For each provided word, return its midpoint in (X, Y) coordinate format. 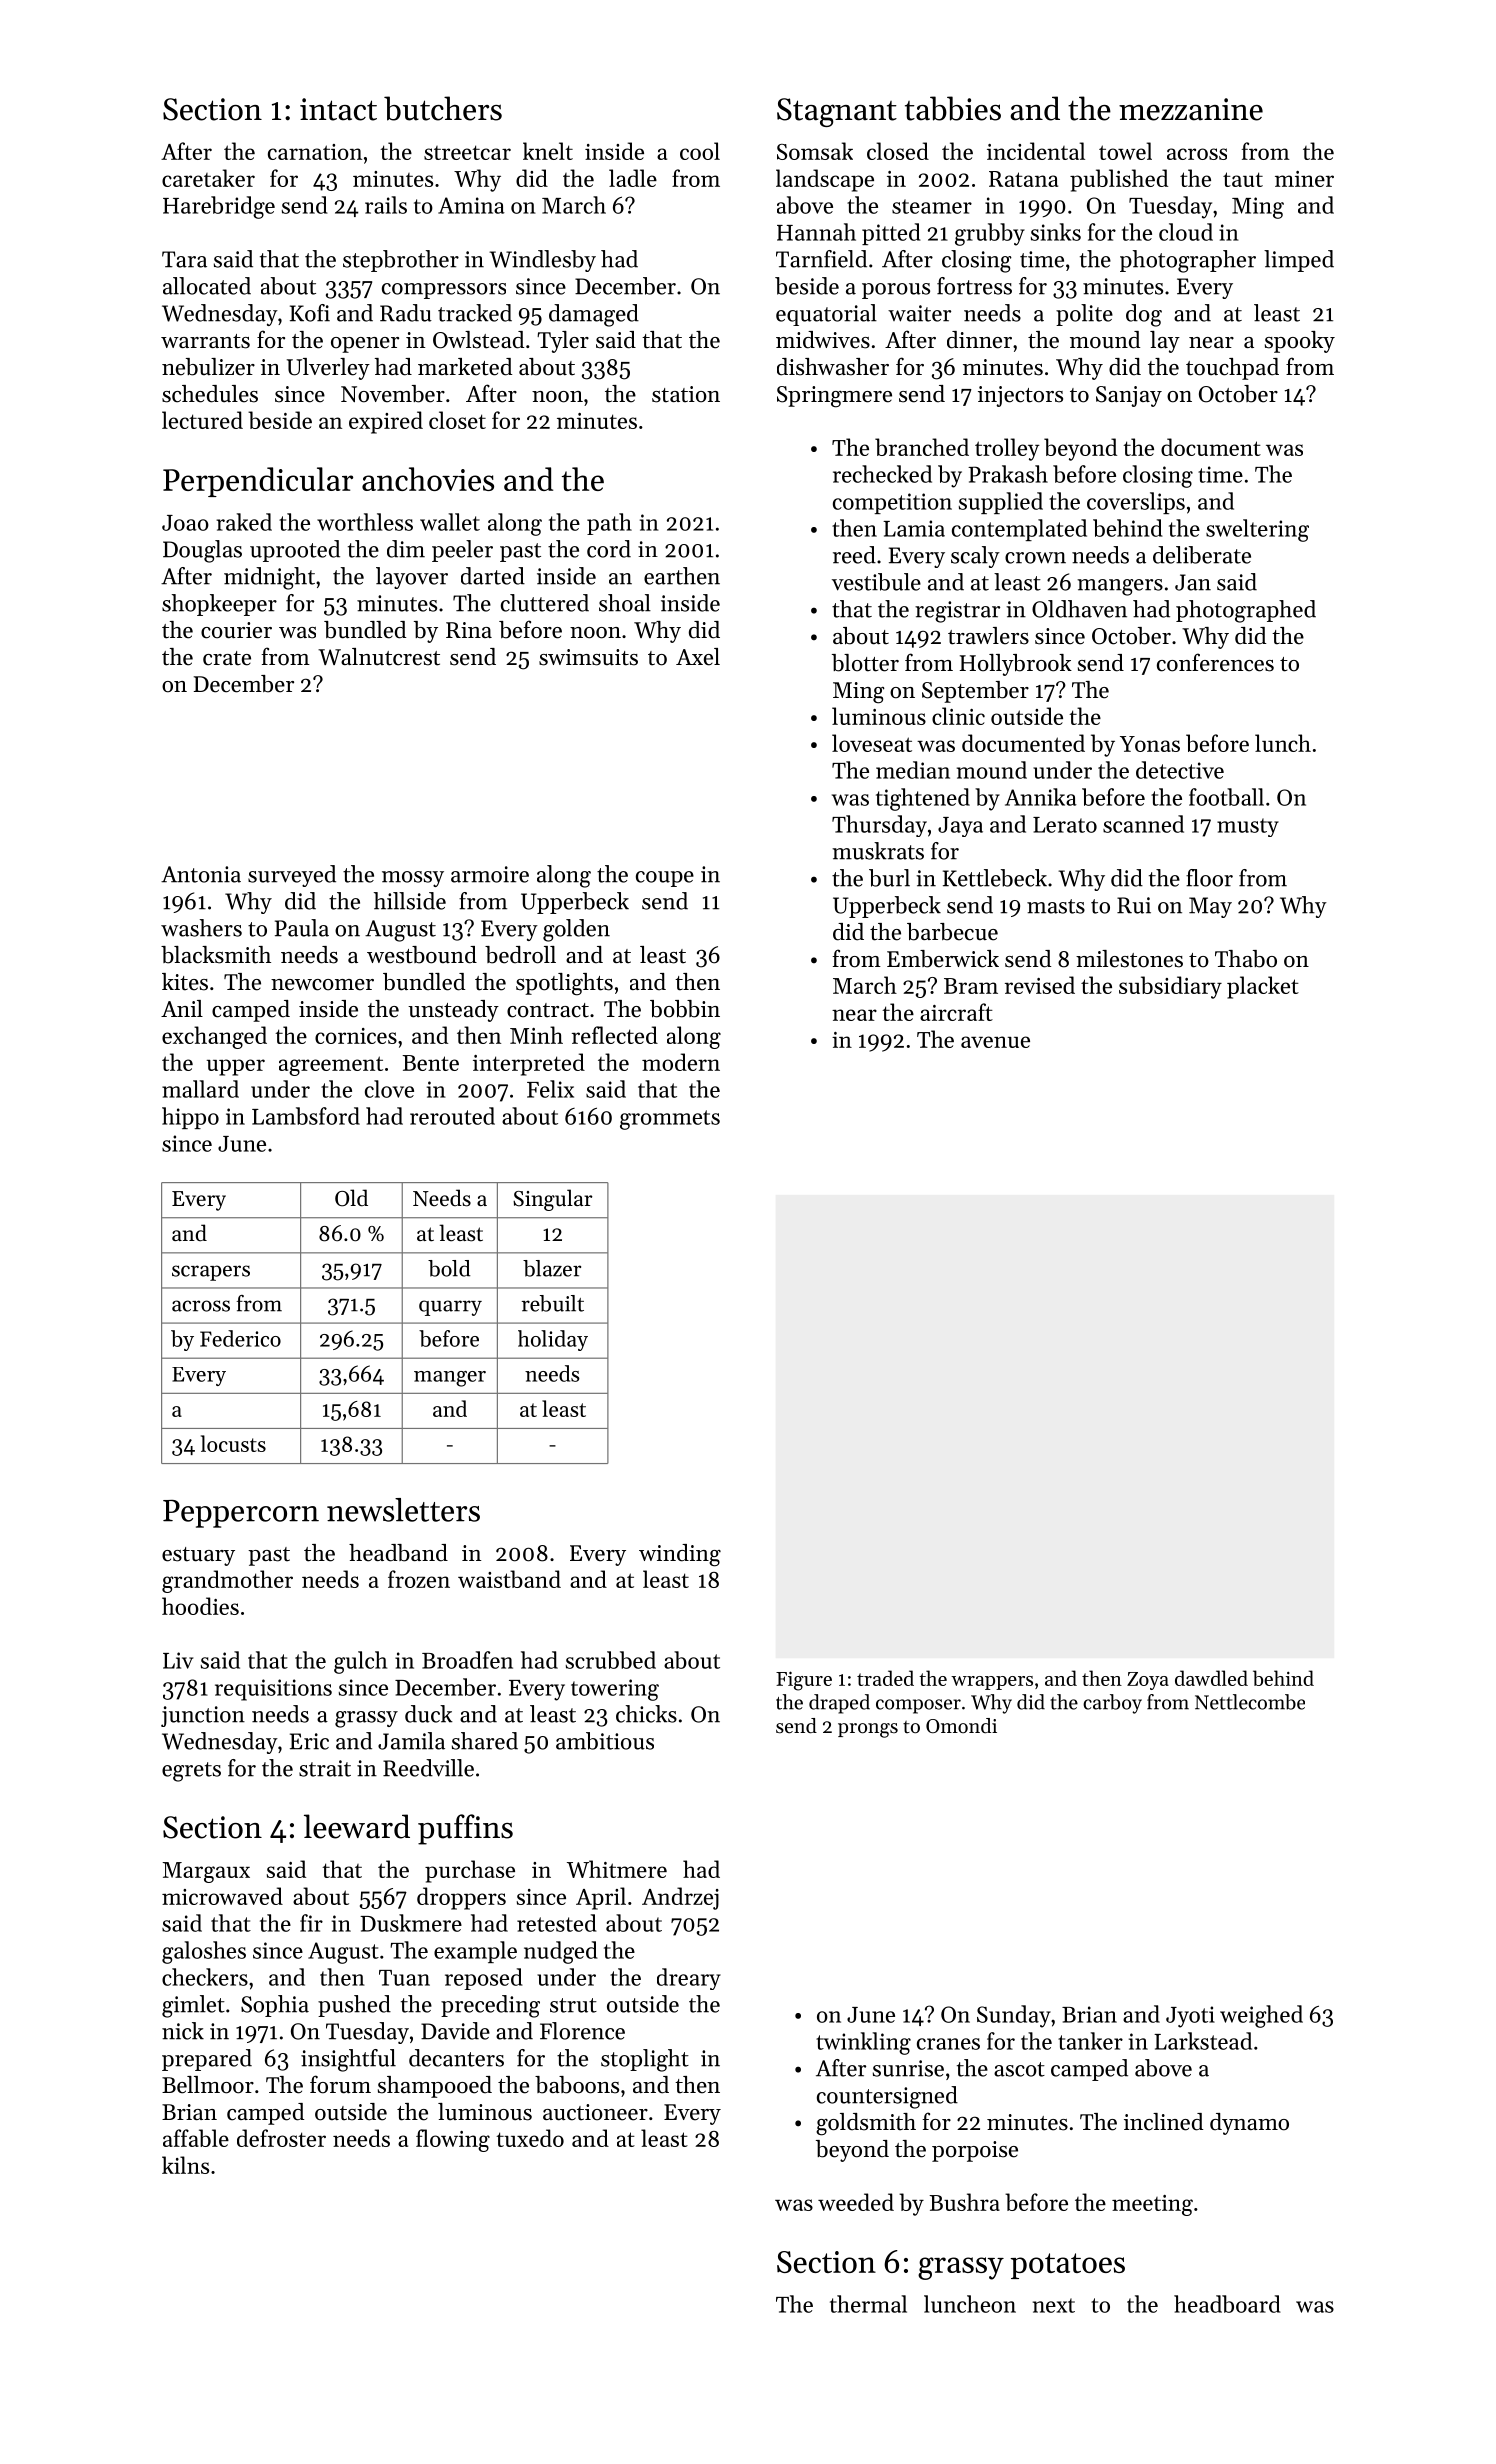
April (601, 1898)
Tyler (563, 342)
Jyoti (1190, 2017)
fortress (974, 286)
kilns (185, 2165)
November (393, 394)
